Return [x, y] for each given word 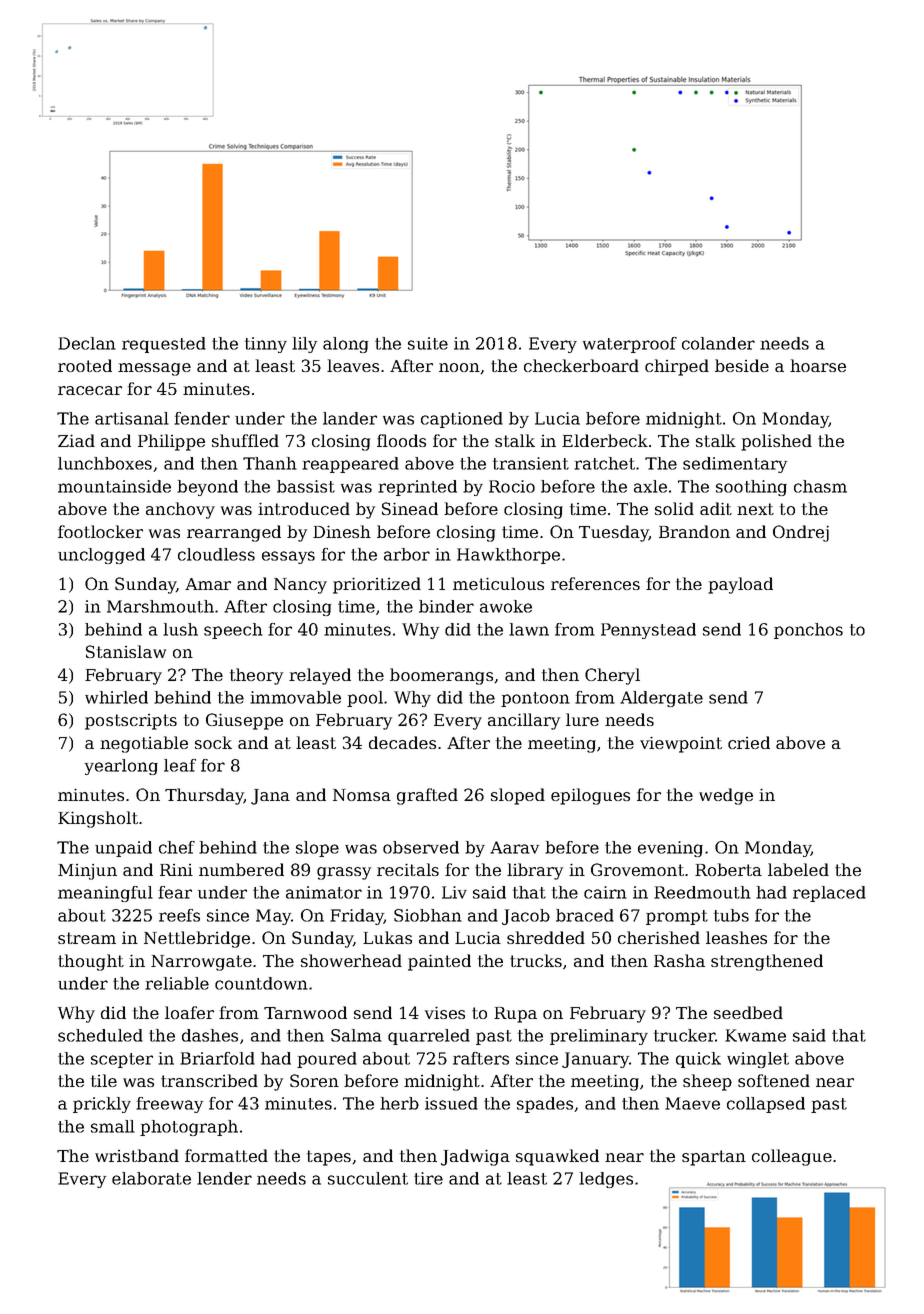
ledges [606, 1180]
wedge [726, 796]
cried [749, 742]
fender [202, 418]
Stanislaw [126, 651]
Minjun [87, 872]
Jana [270, 797]
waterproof [630, 345]
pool [365, 699]
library [535, 871]
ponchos [808, 631]
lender [224, 1178]
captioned [462, 420]
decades [402, 742]
